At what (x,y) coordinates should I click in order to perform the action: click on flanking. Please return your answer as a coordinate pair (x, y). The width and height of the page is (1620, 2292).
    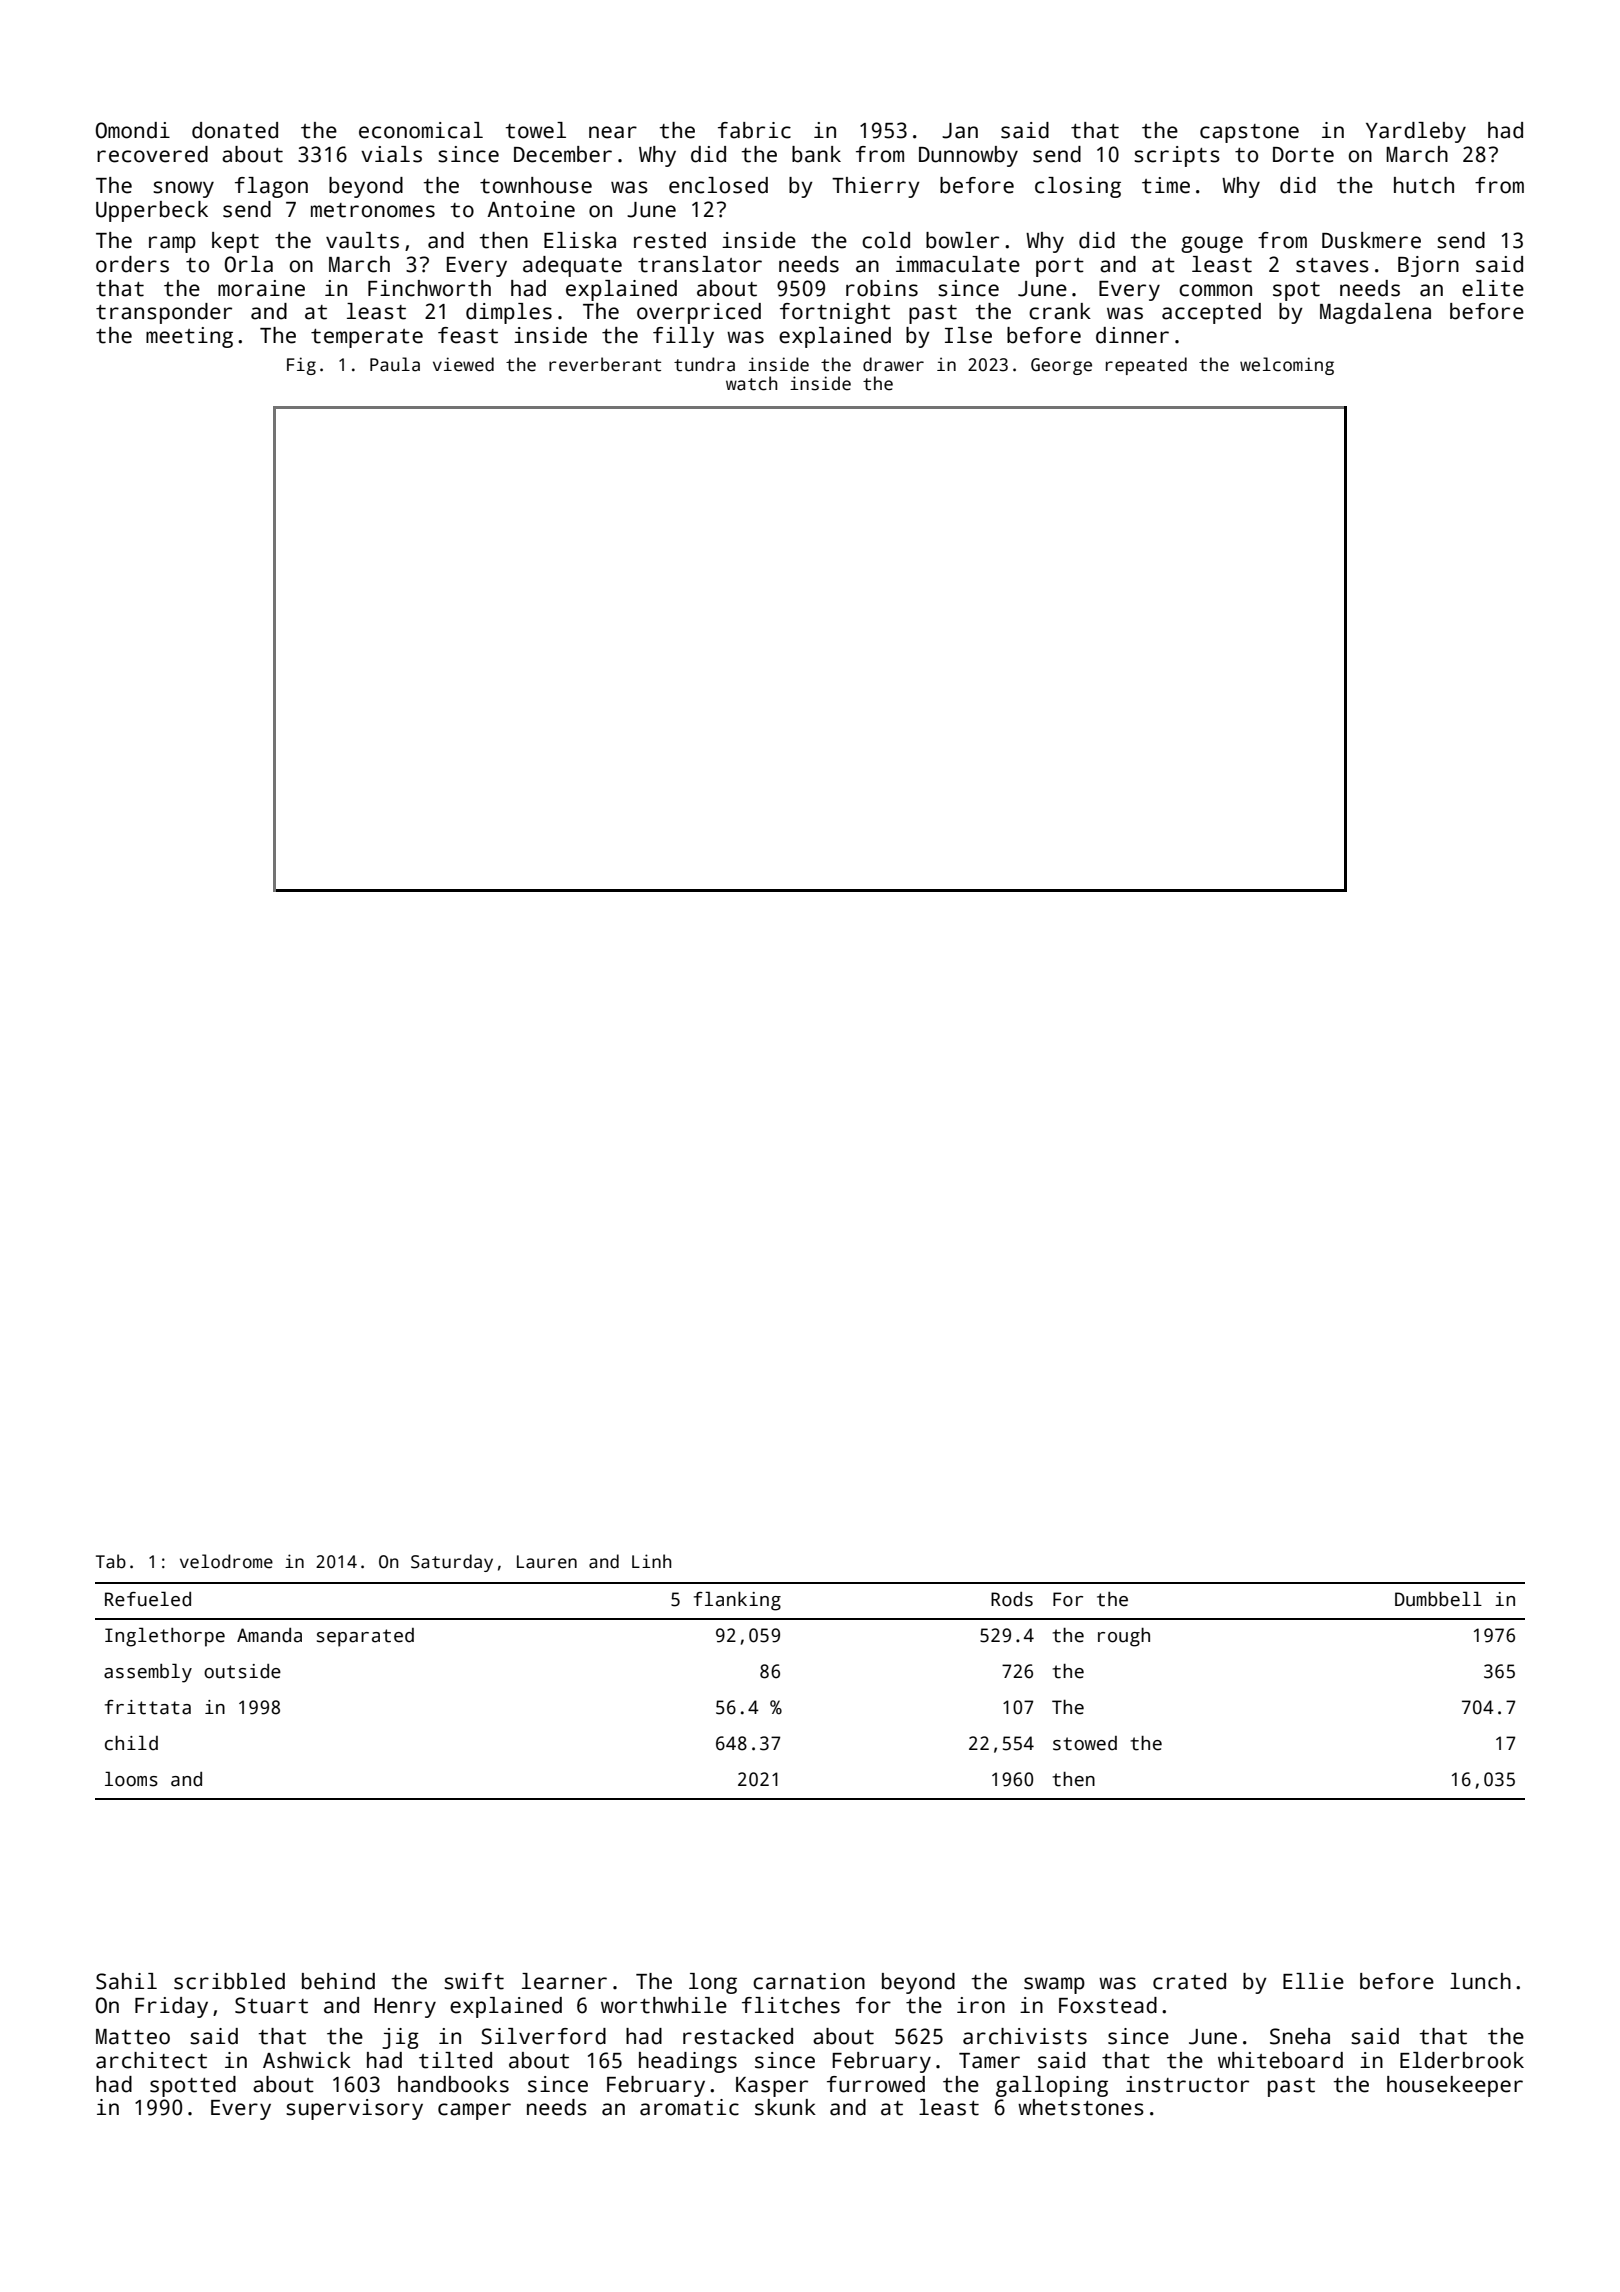
    Looking at the image, I should click on (737, 1601).
